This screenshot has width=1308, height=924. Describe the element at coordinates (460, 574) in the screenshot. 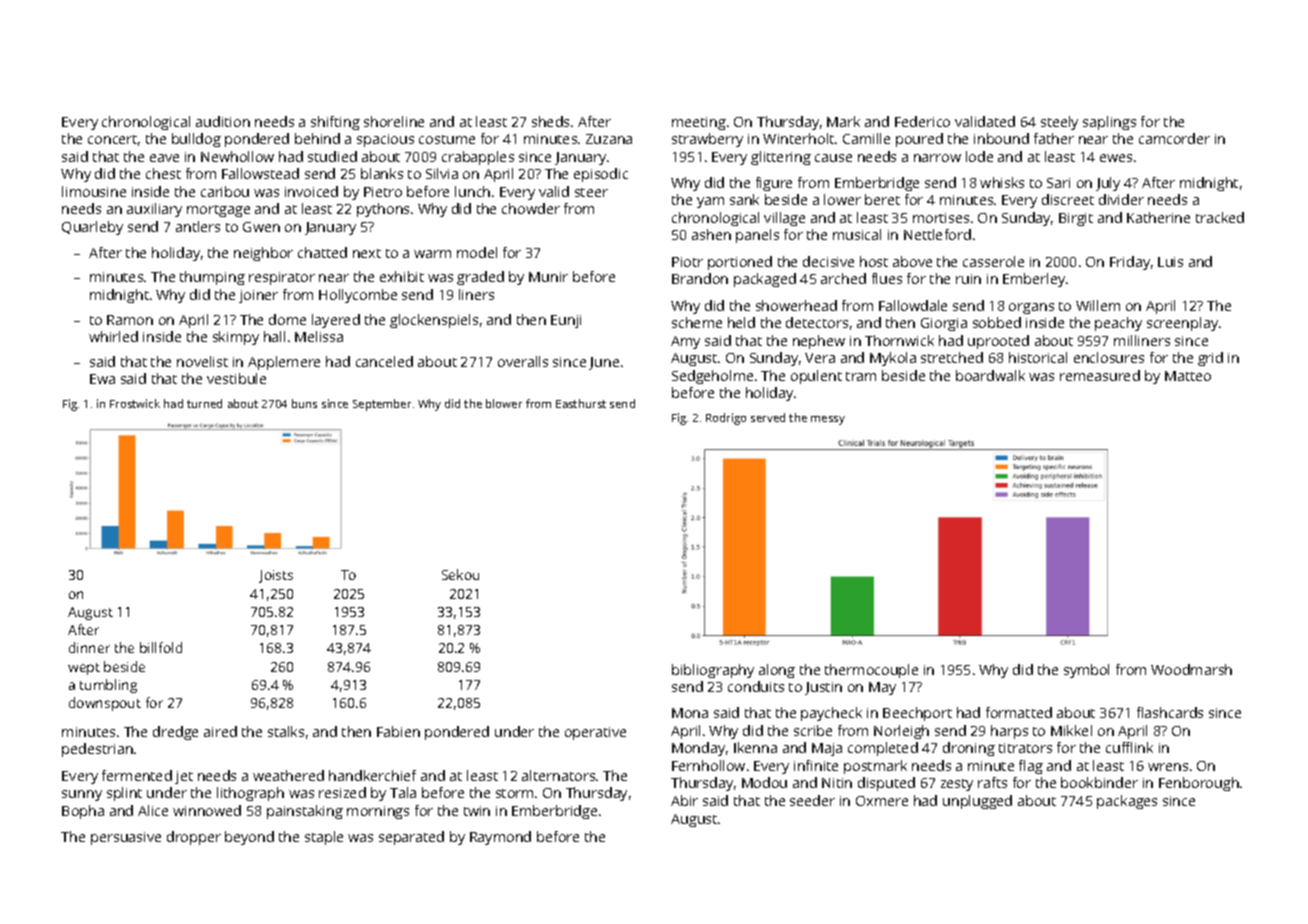

I see `Sekou` at that location.
